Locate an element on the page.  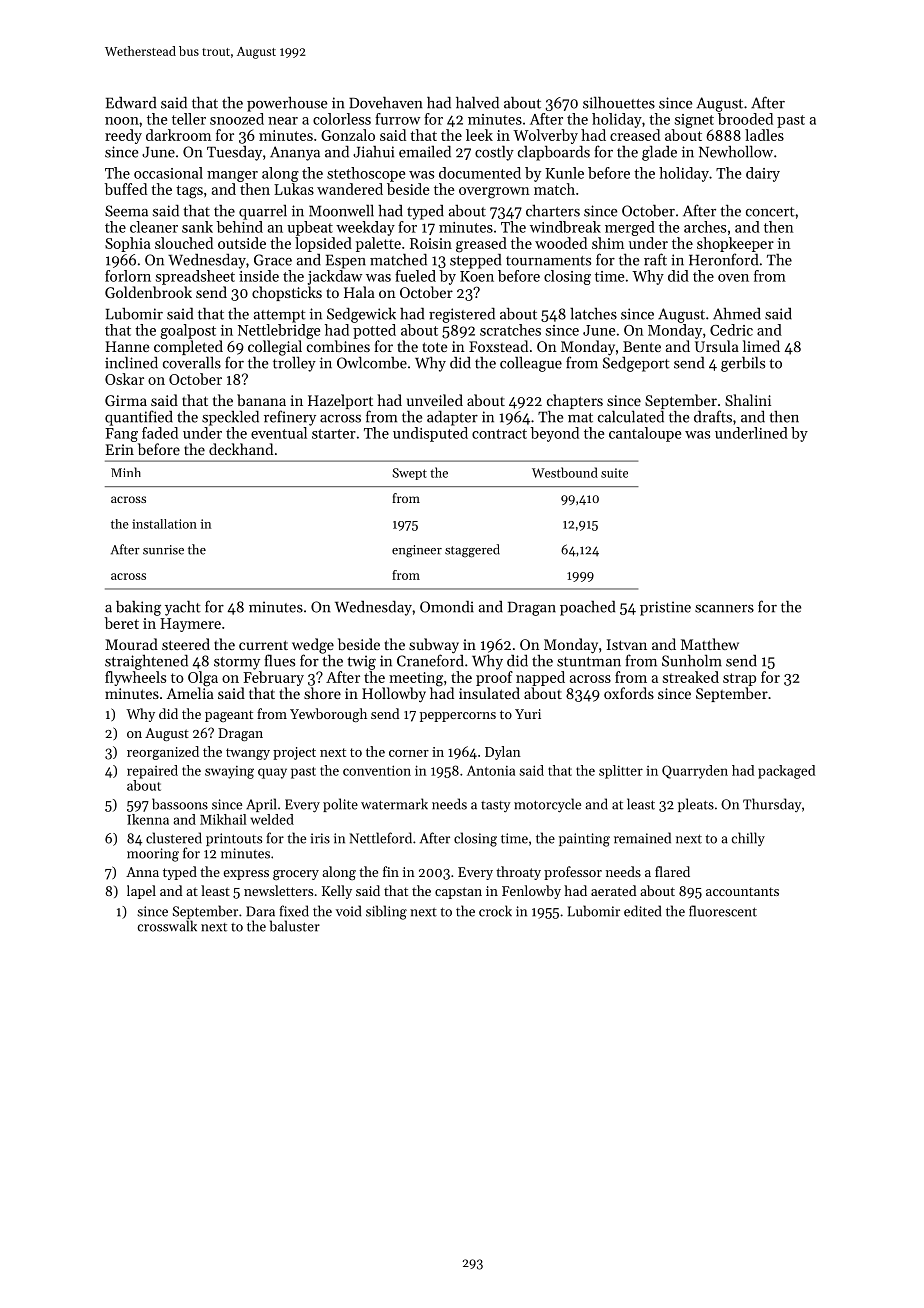
tournaments is located at coordinates (548, 261).
